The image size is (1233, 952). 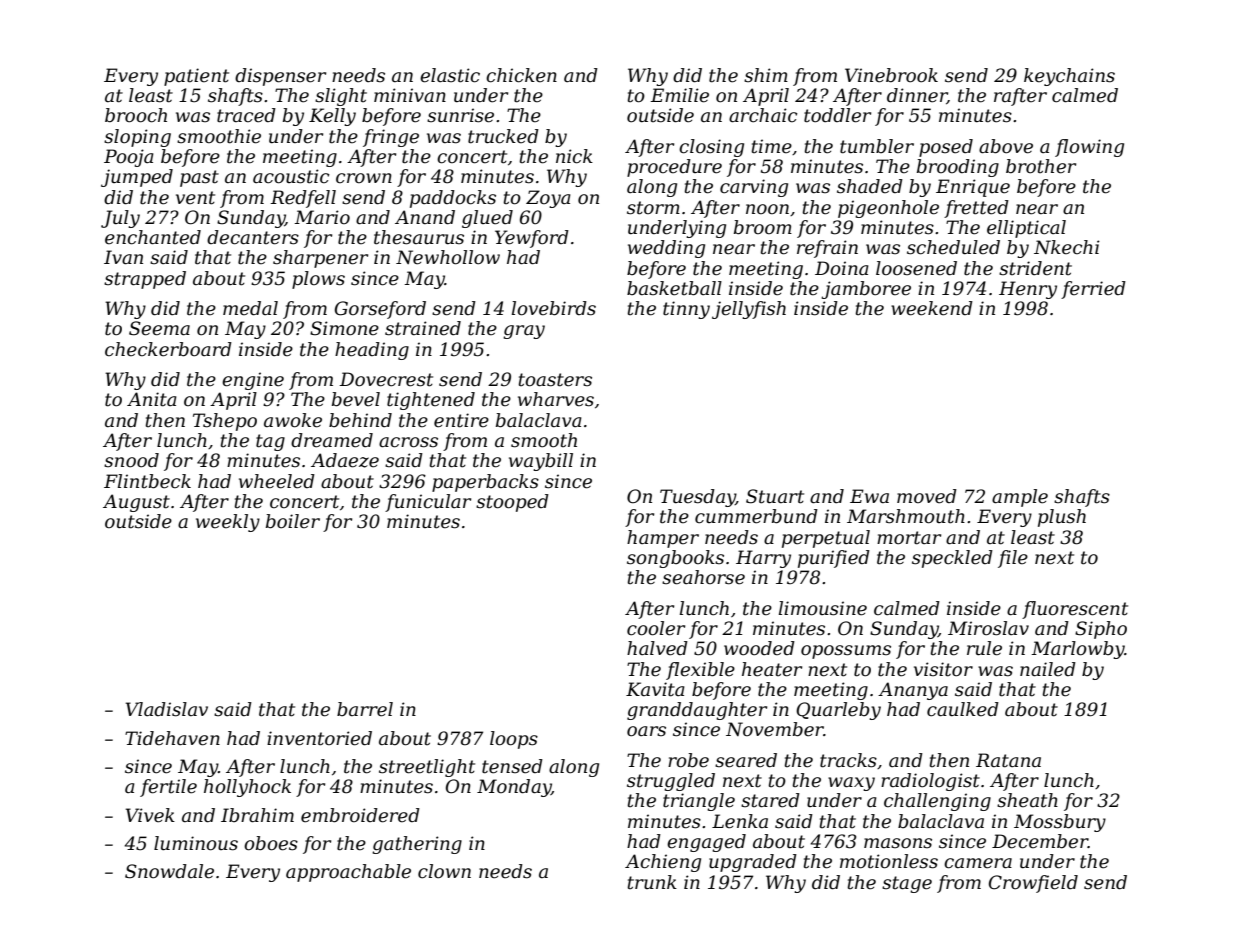 What do you see at coordinates (293, 521) in the image?
I see `boiler` at bounding box center [293, 521].
